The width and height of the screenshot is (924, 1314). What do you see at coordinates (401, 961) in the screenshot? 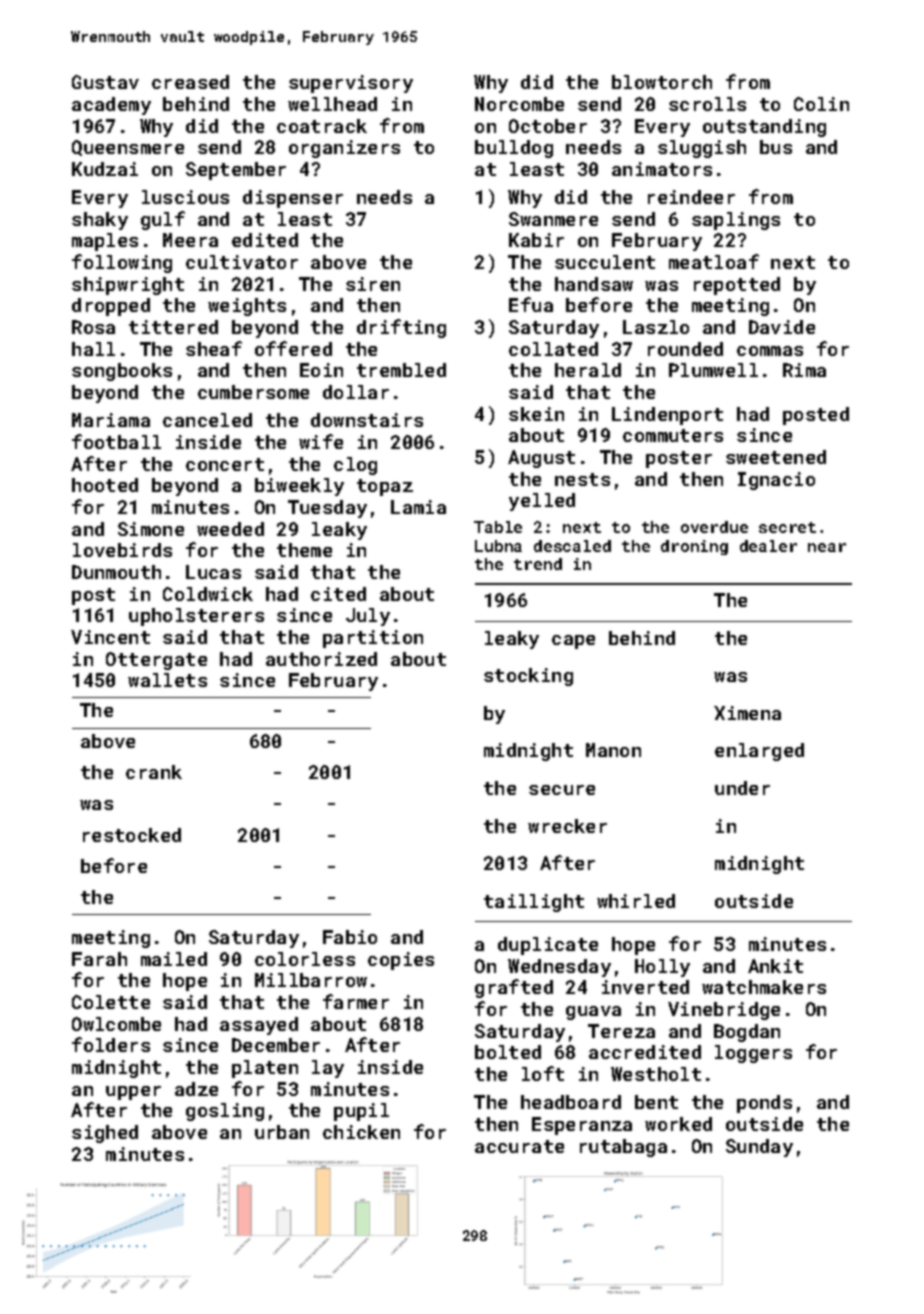
I see `copies` at bounding box center [401, 961].
